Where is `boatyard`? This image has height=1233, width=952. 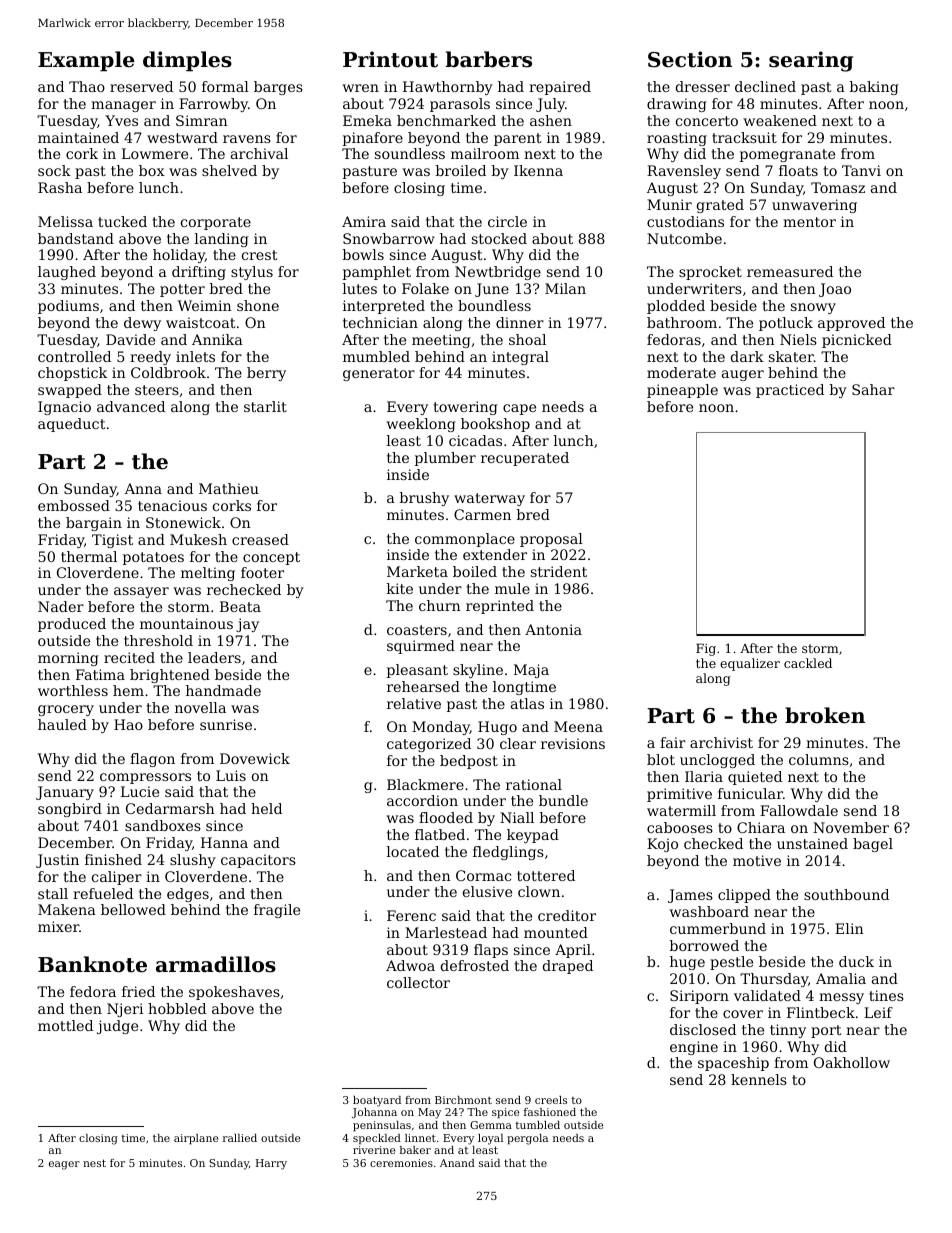
boatyard is located at coordinates (377, 1101).
